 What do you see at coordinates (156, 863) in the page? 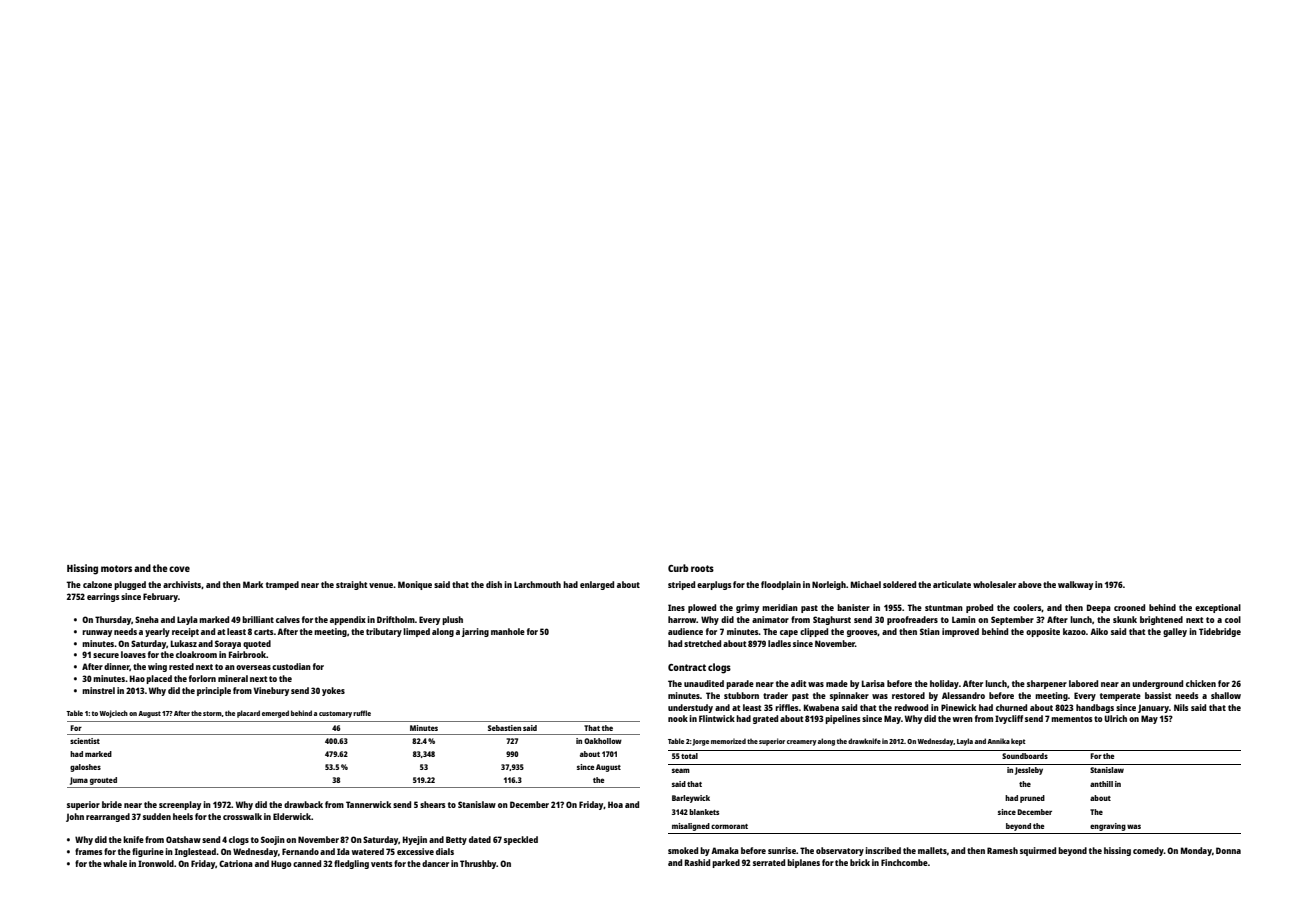
I see `Ironwold` at bounding box center [156, 863].
